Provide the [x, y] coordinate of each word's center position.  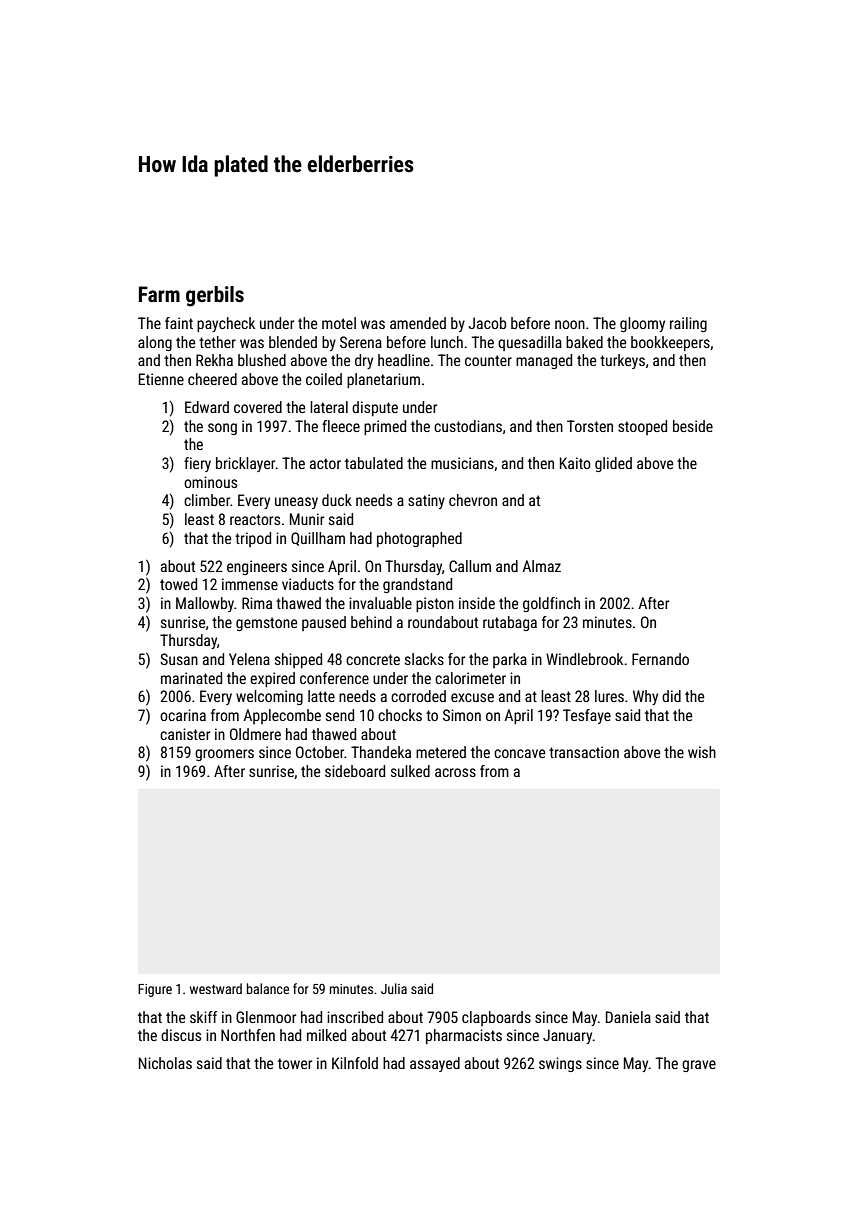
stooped [642, 427]
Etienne [161, 379]
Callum [470, 566]
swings [560, 1064]
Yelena [249, 659]
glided [613, 464]
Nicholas [165, 1063]
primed [385, 427]
